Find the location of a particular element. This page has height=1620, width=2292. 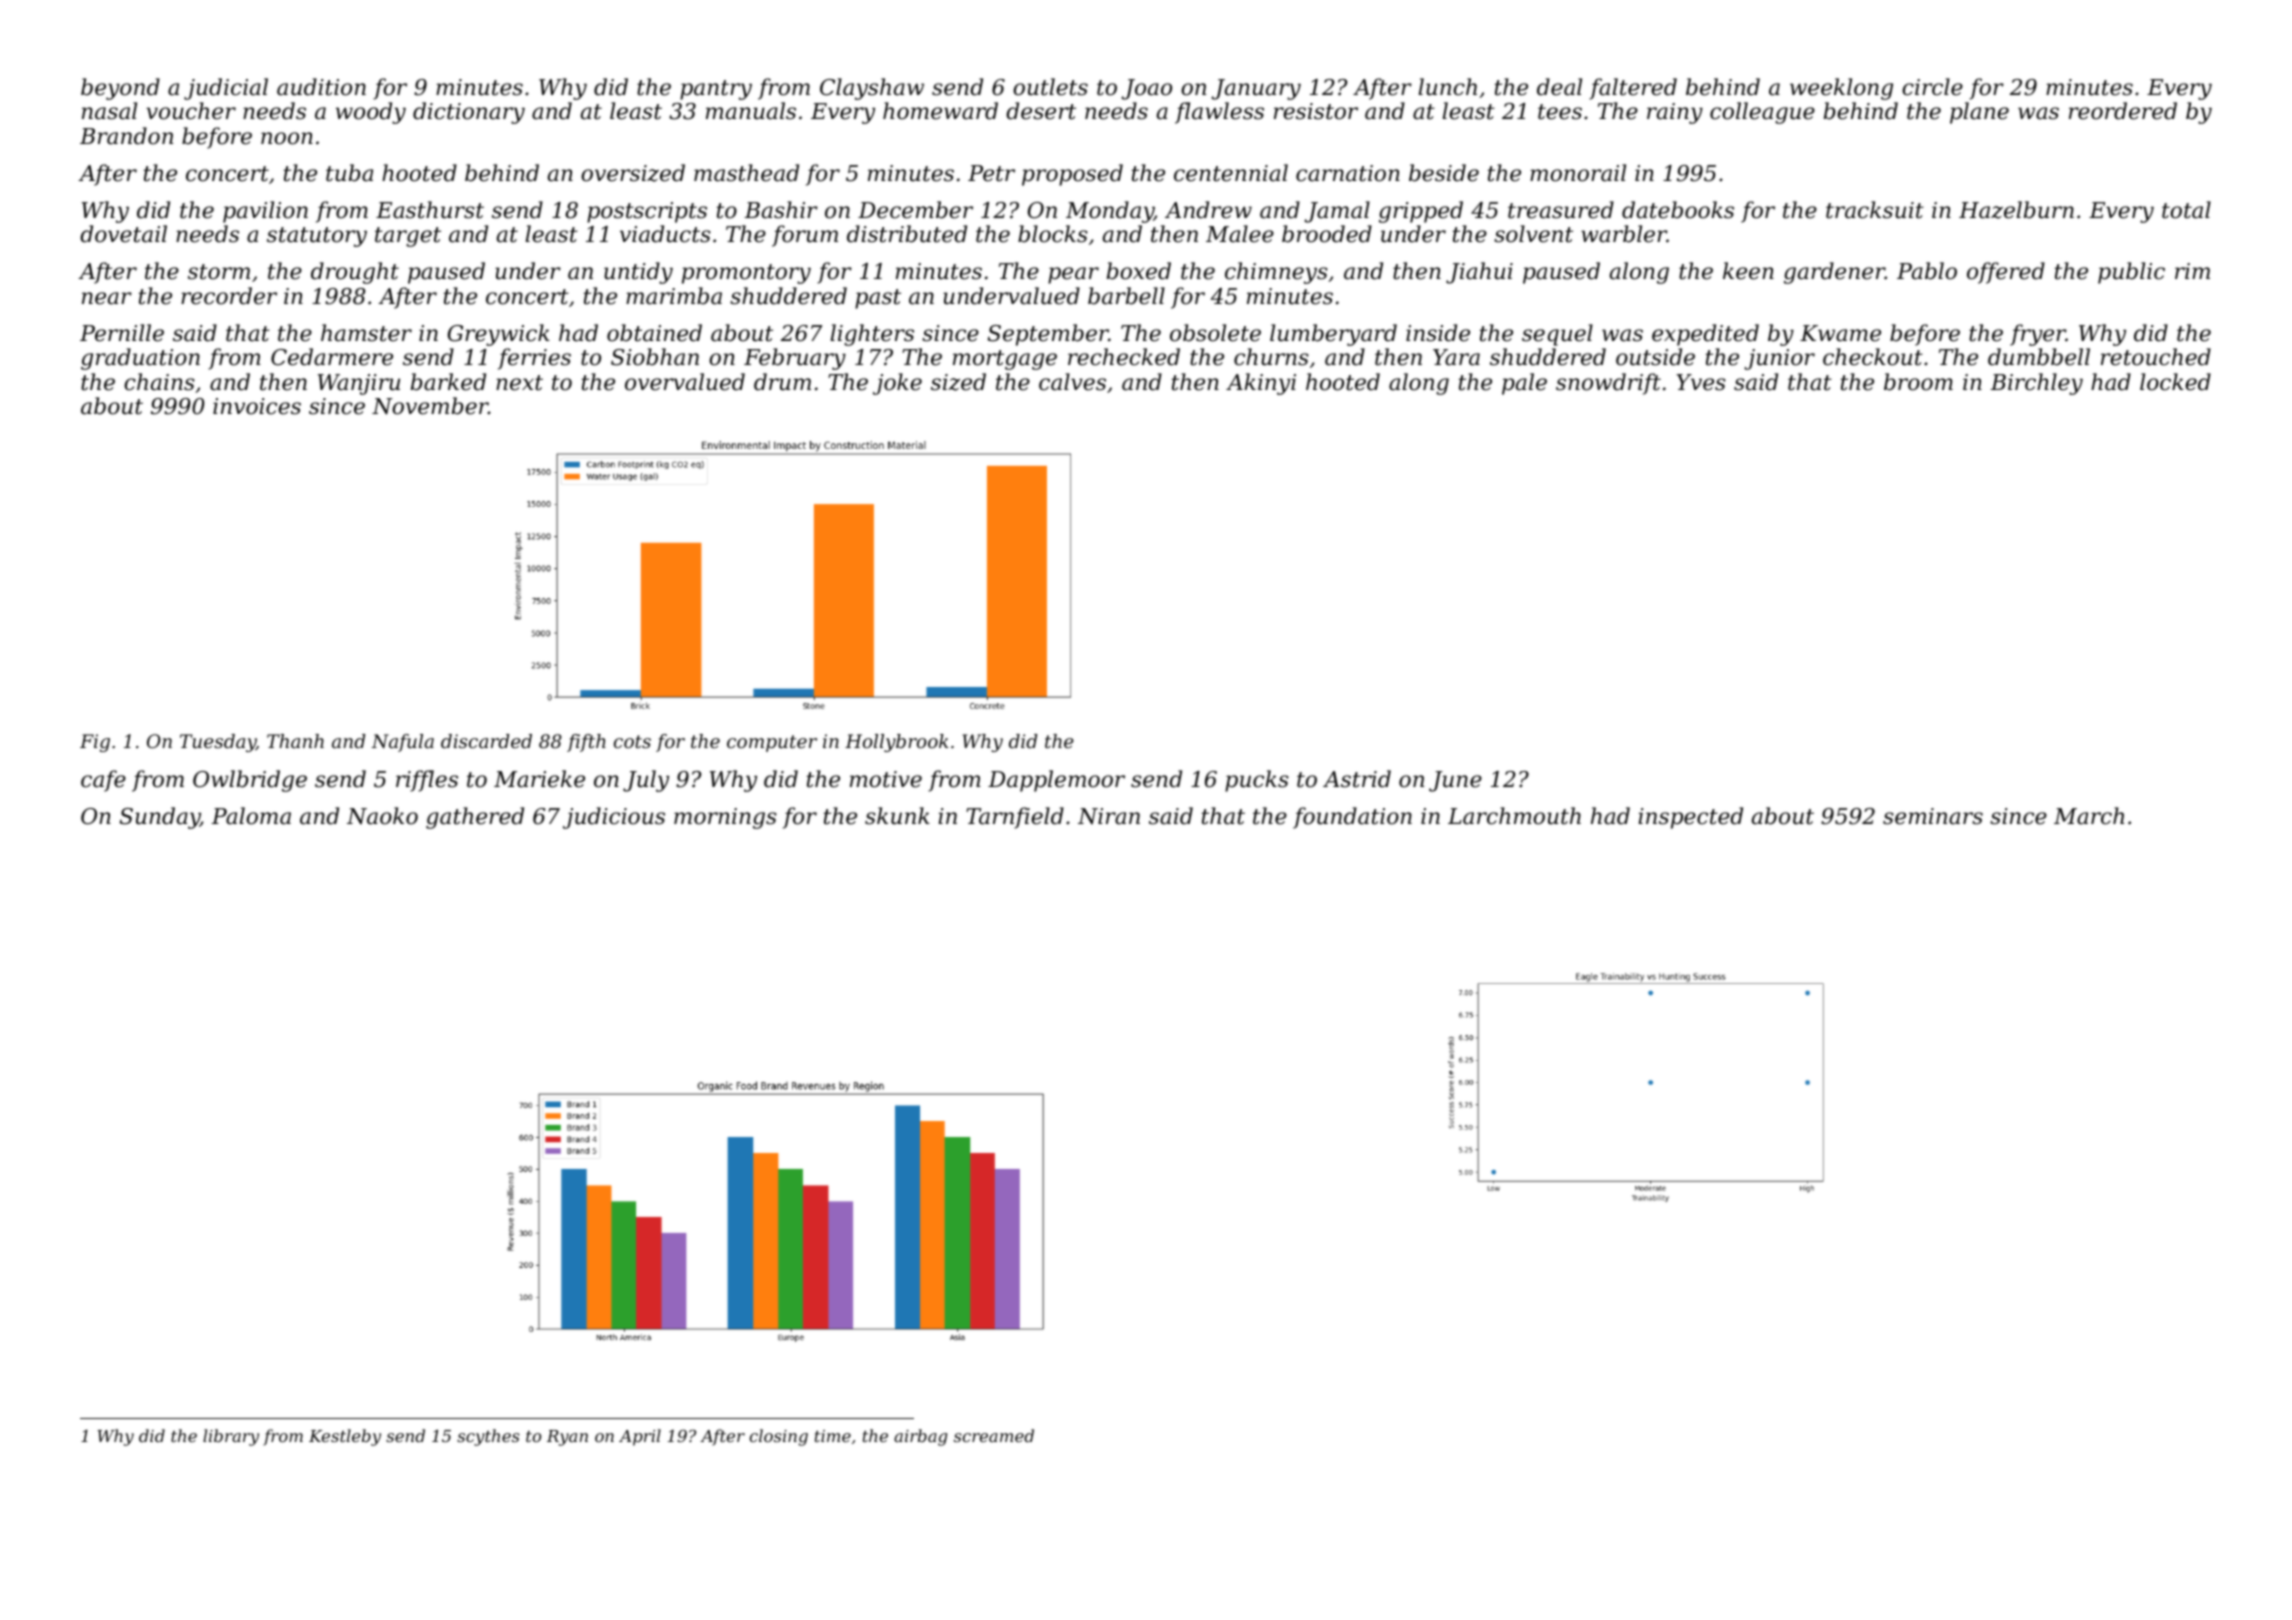

plane is located at coordinates (1979, 113).
